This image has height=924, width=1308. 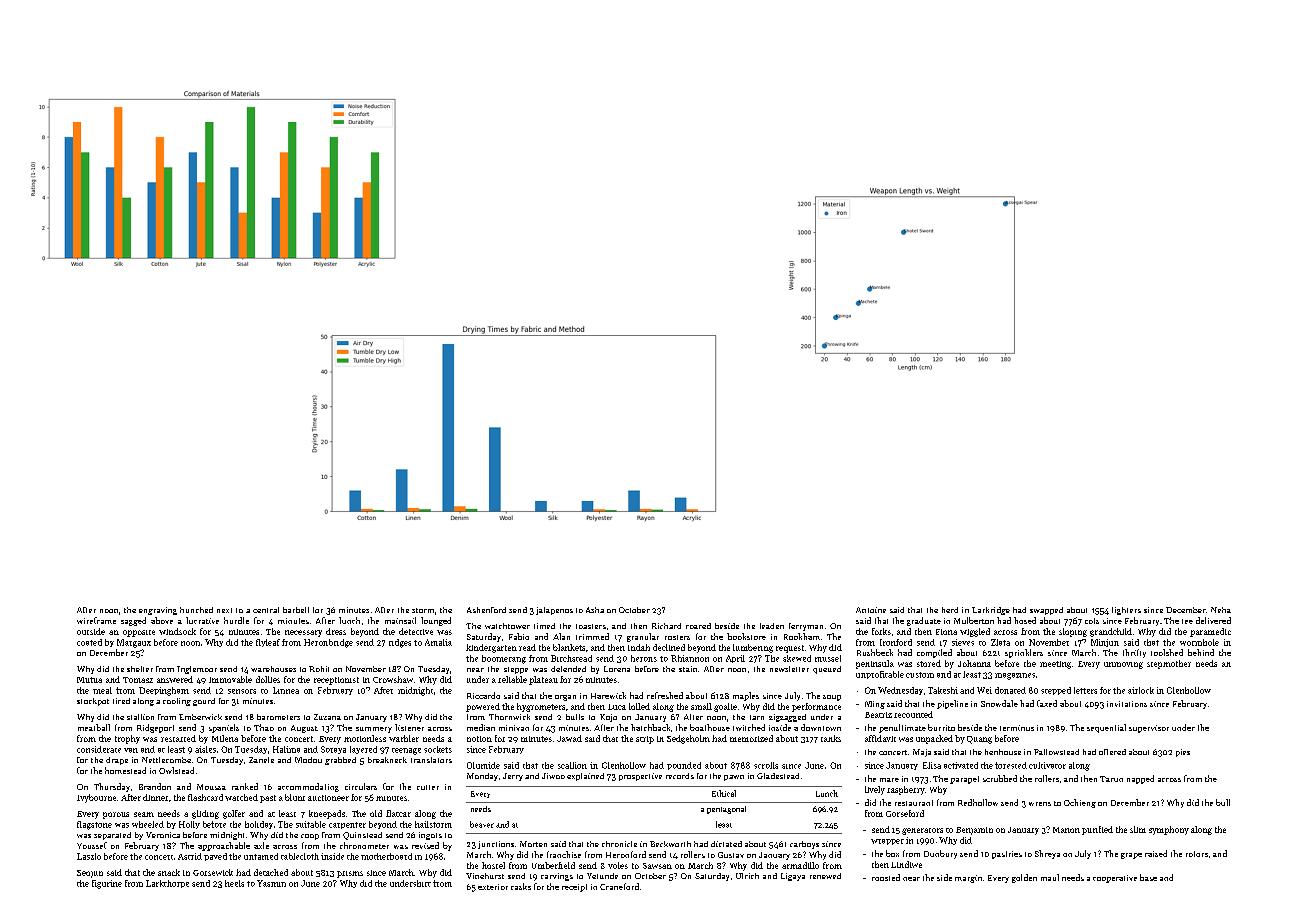 I want to click on spaniels, so click(x=224, y=728).
